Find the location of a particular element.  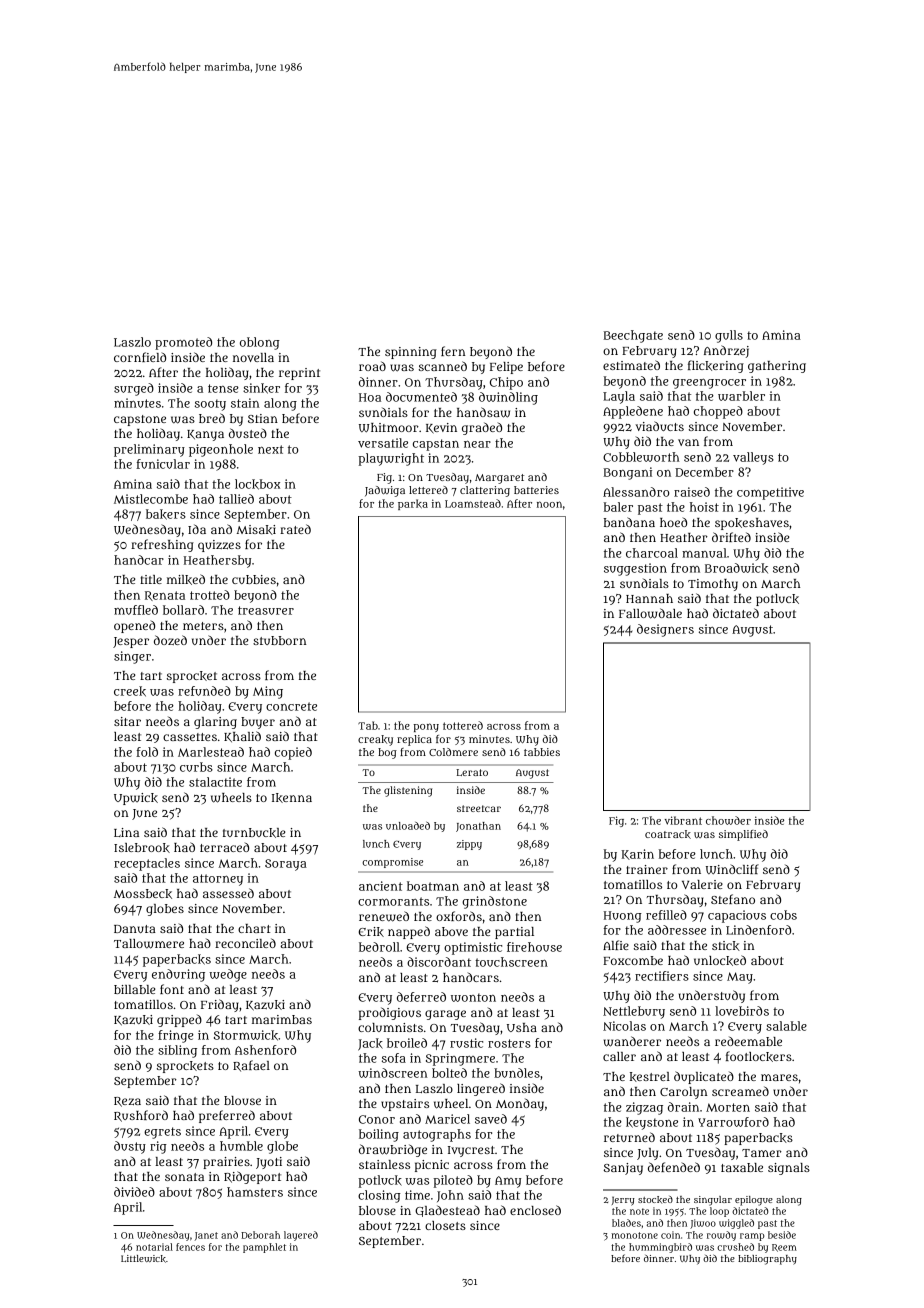

sitar is located at coordinates (127, 721).
